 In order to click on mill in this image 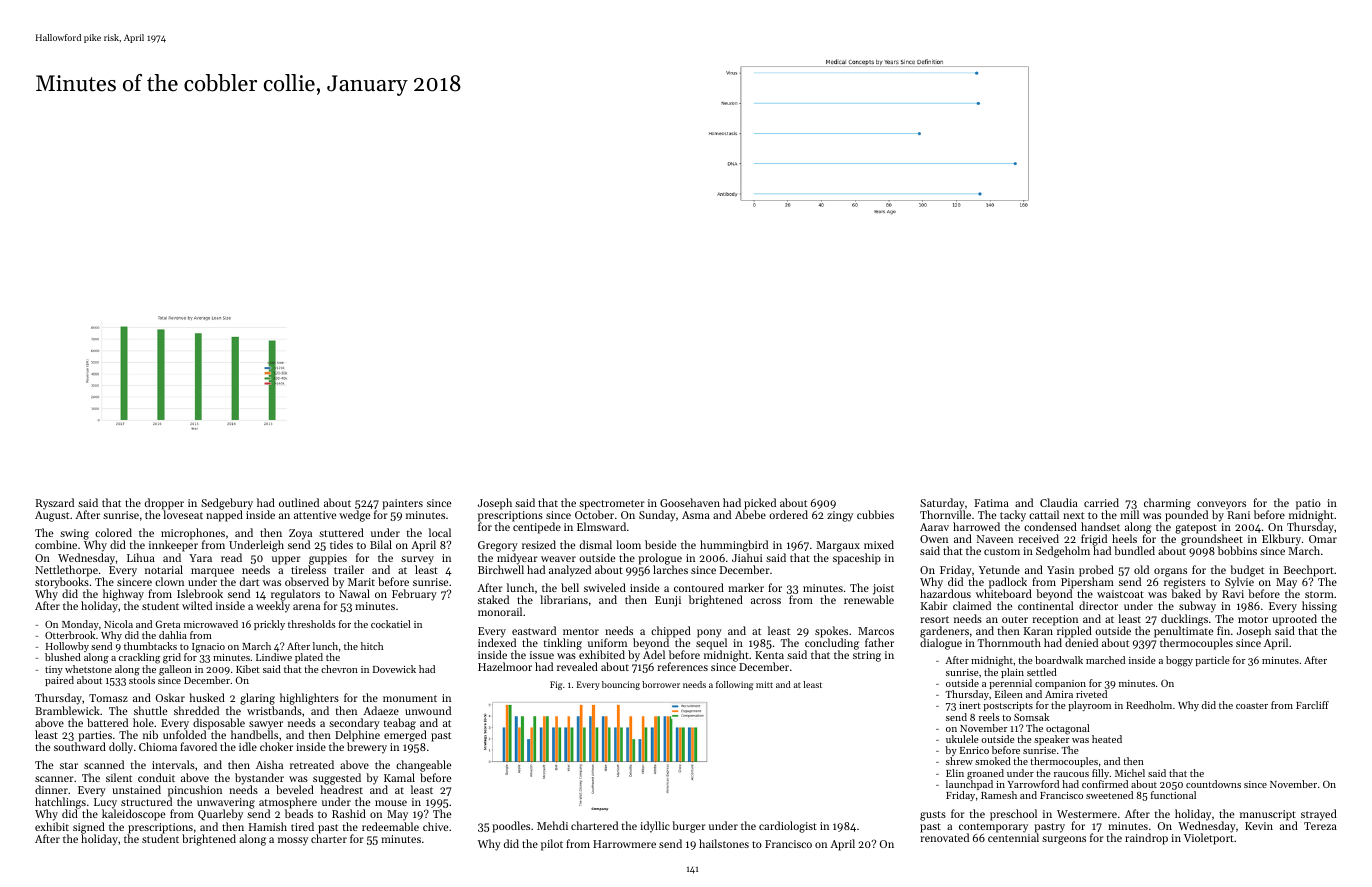, I will do `click(1129, 514)`.
